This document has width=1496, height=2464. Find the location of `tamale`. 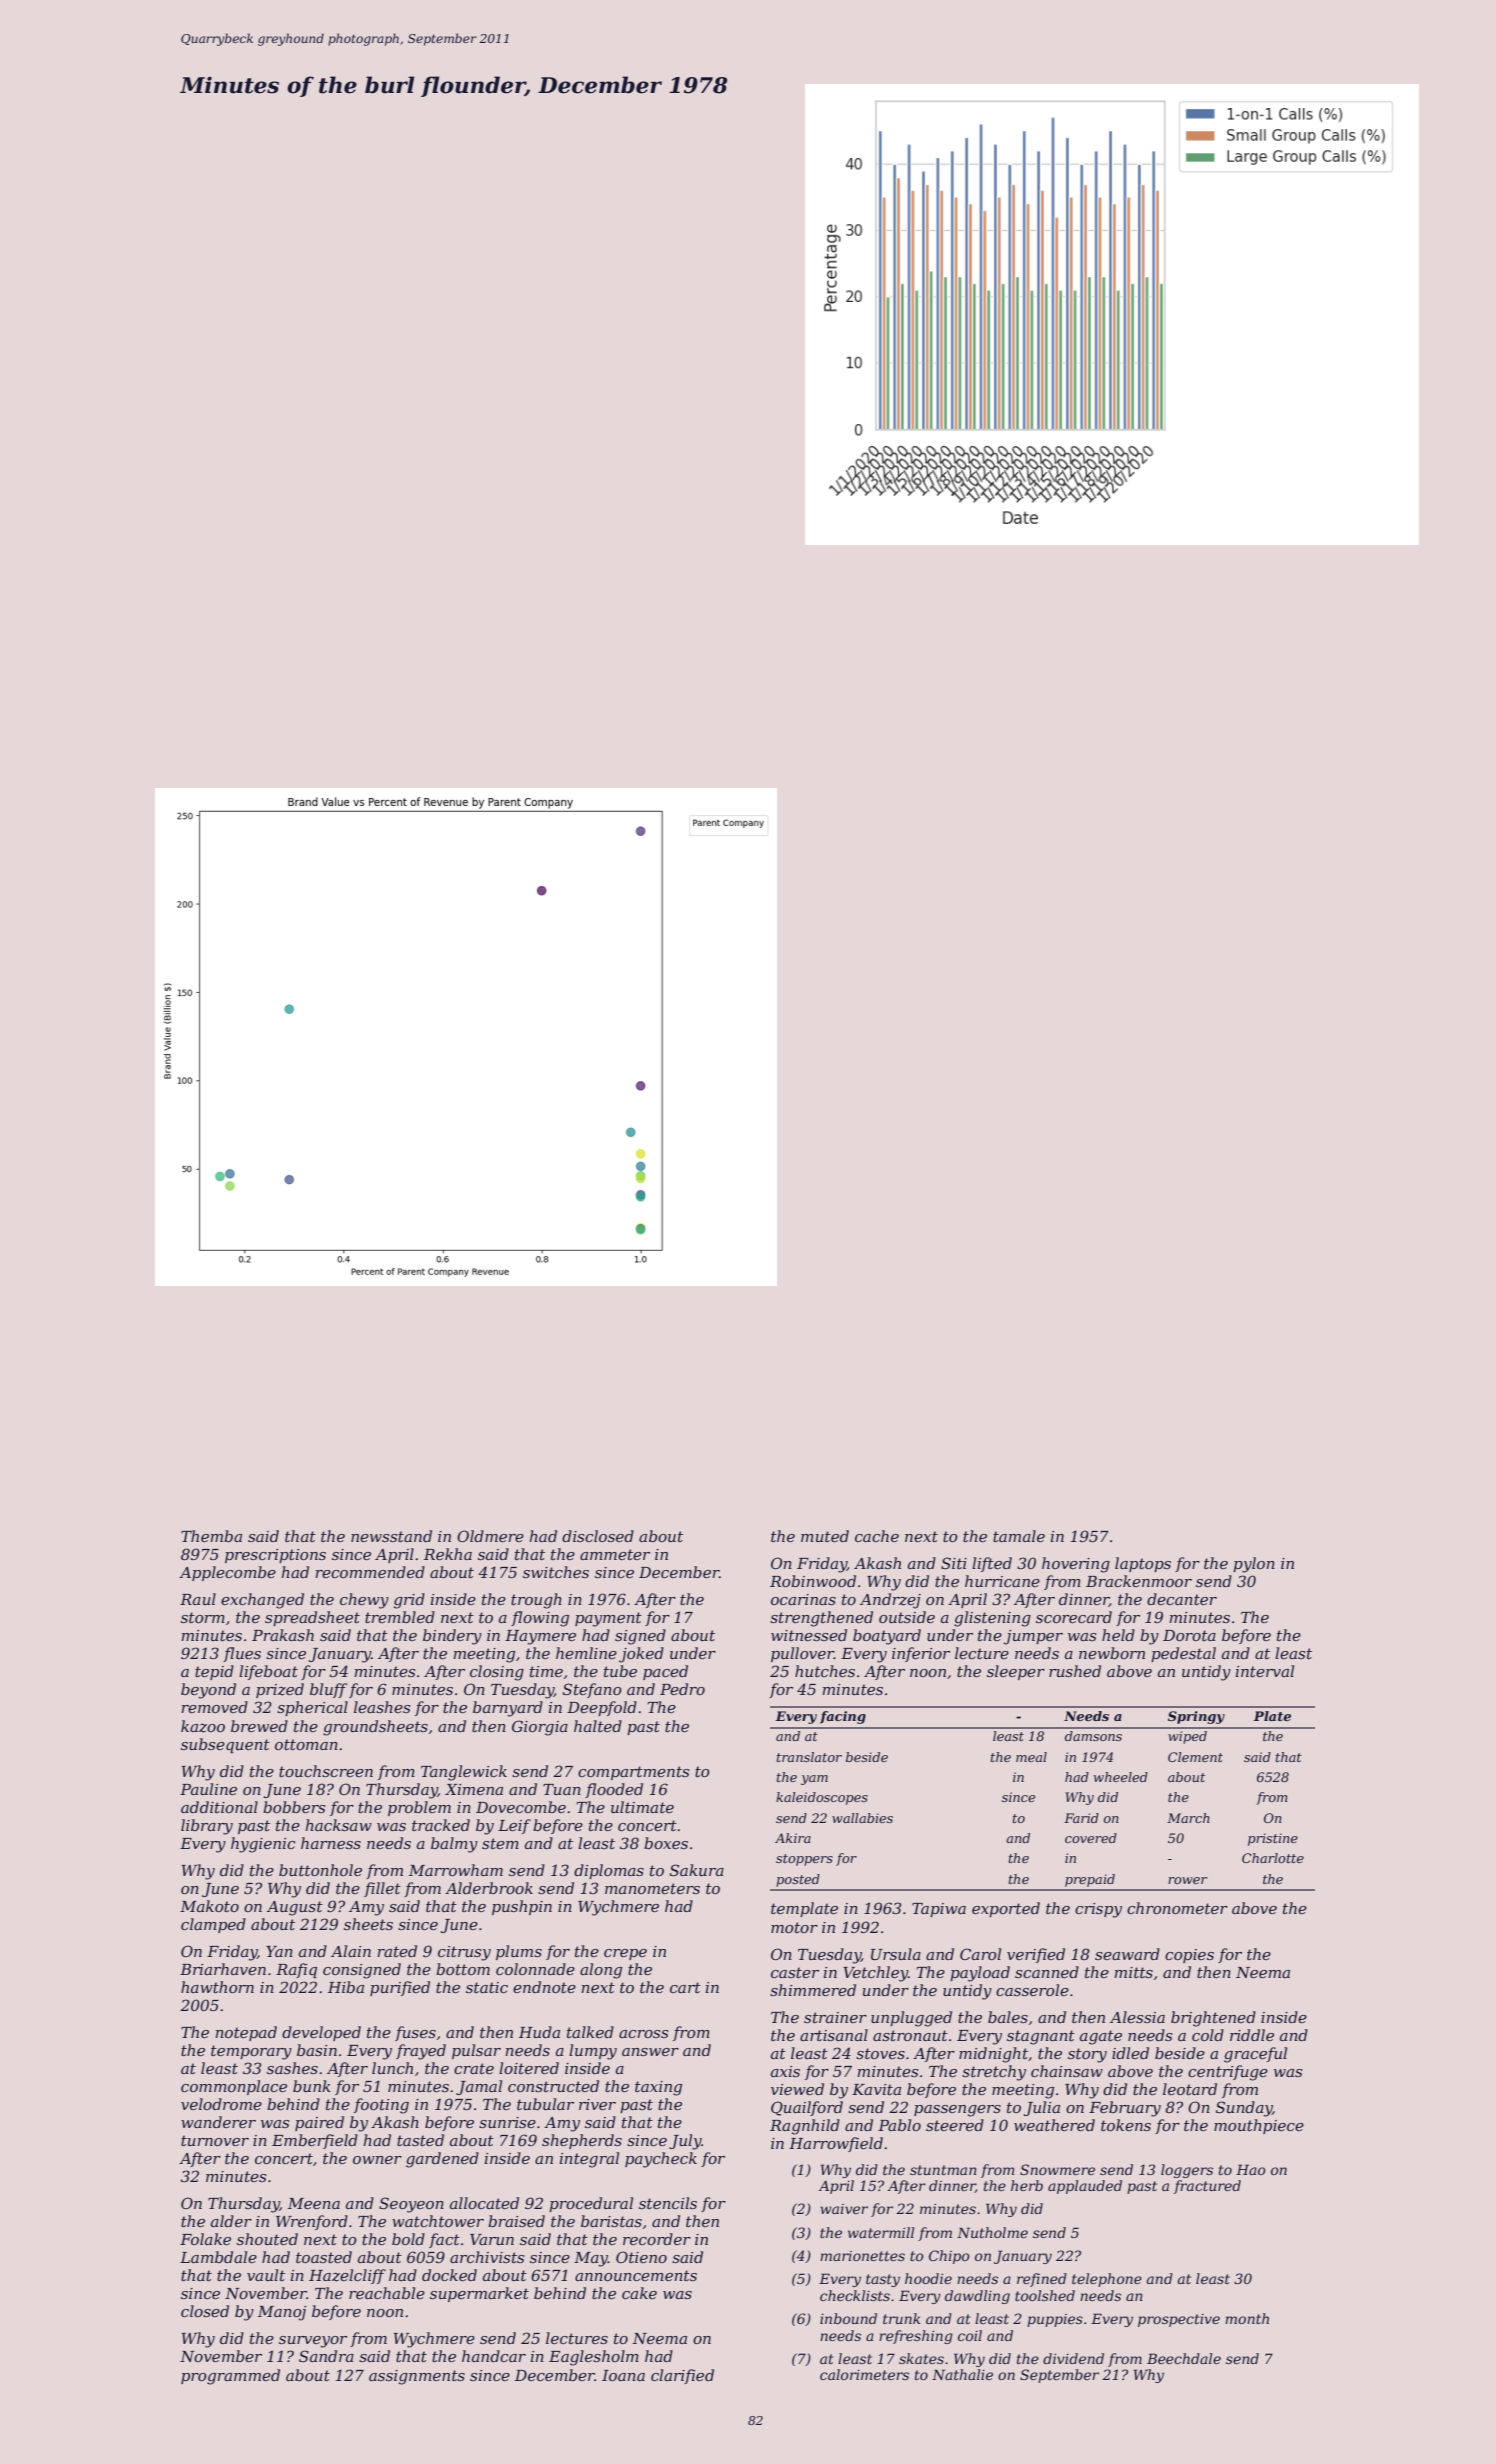

tamale is located at coordinates (1019, 1536).
